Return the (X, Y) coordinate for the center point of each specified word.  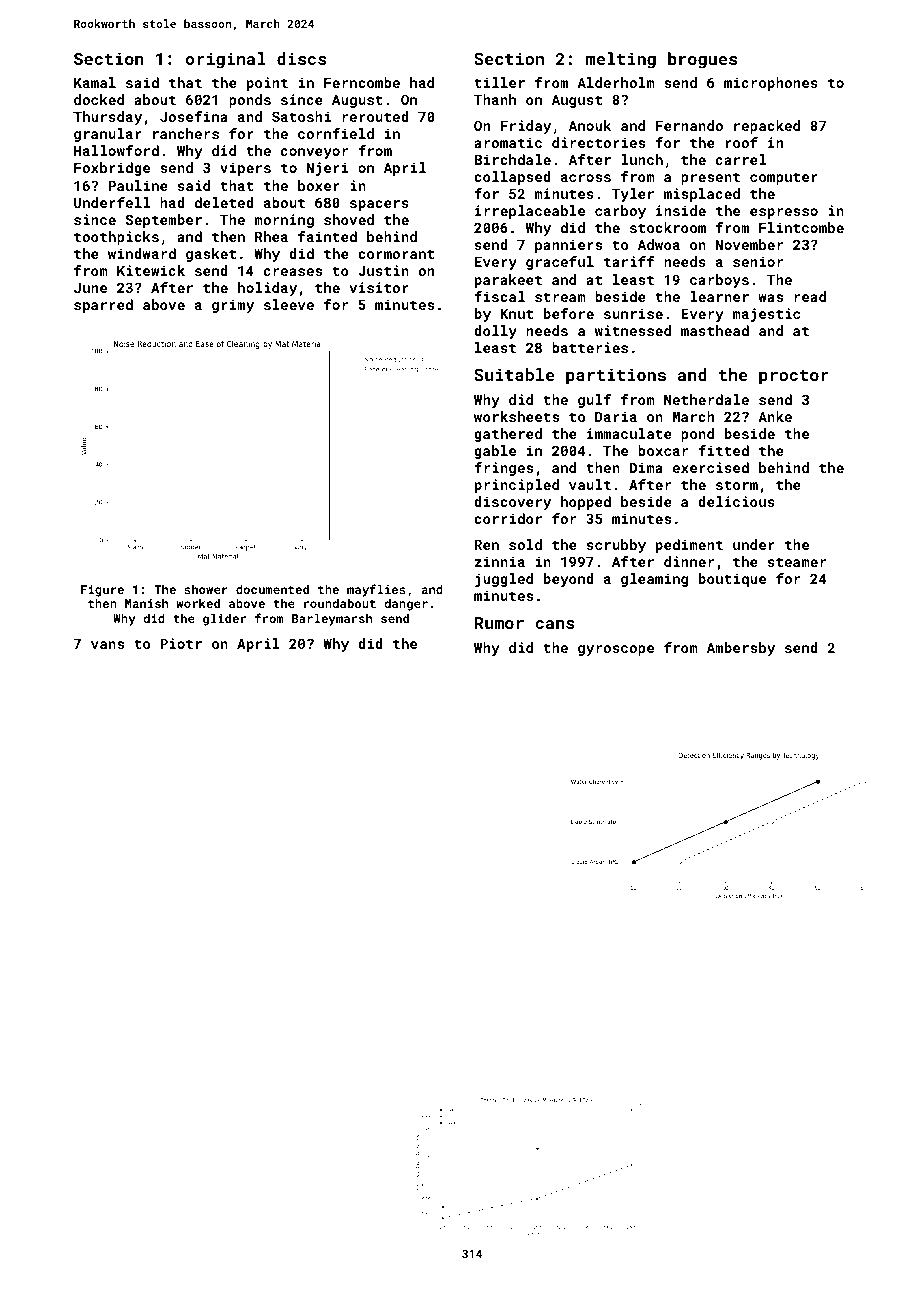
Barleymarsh (332, 619)
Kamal (95, 82)
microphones (771, 84)
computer (784, 178)
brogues (702, 60)
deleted (224, 202)
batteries (590, 347)
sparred (103, 306)
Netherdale (706, 399)
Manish (146, 603)
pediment (689, 546)
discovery (512, 503)
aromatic (508, 142)
